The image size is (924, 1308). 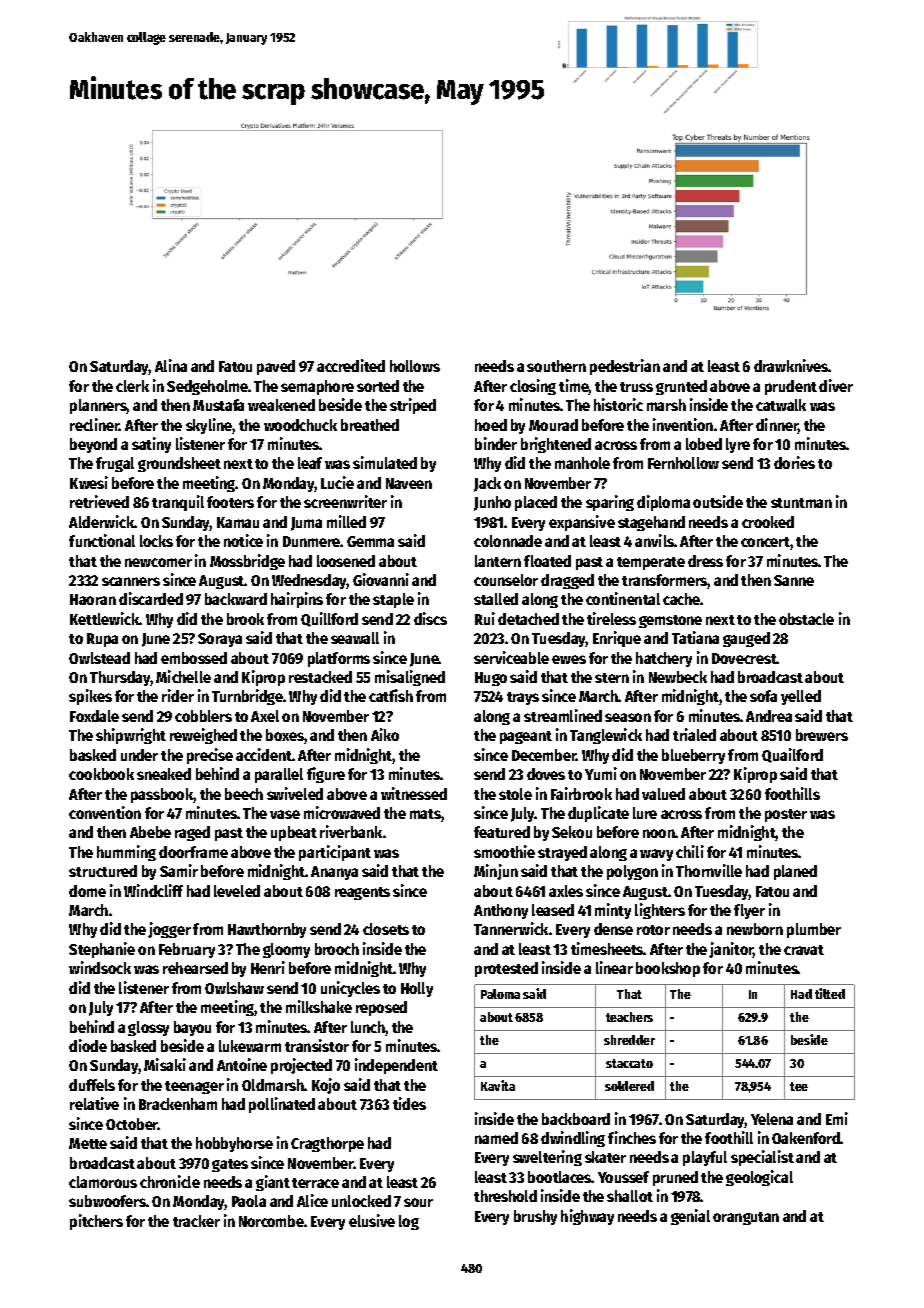 What do you see at coordinates (613, 911) in the image?
I see `minty` at bounding box center [613, 911].
